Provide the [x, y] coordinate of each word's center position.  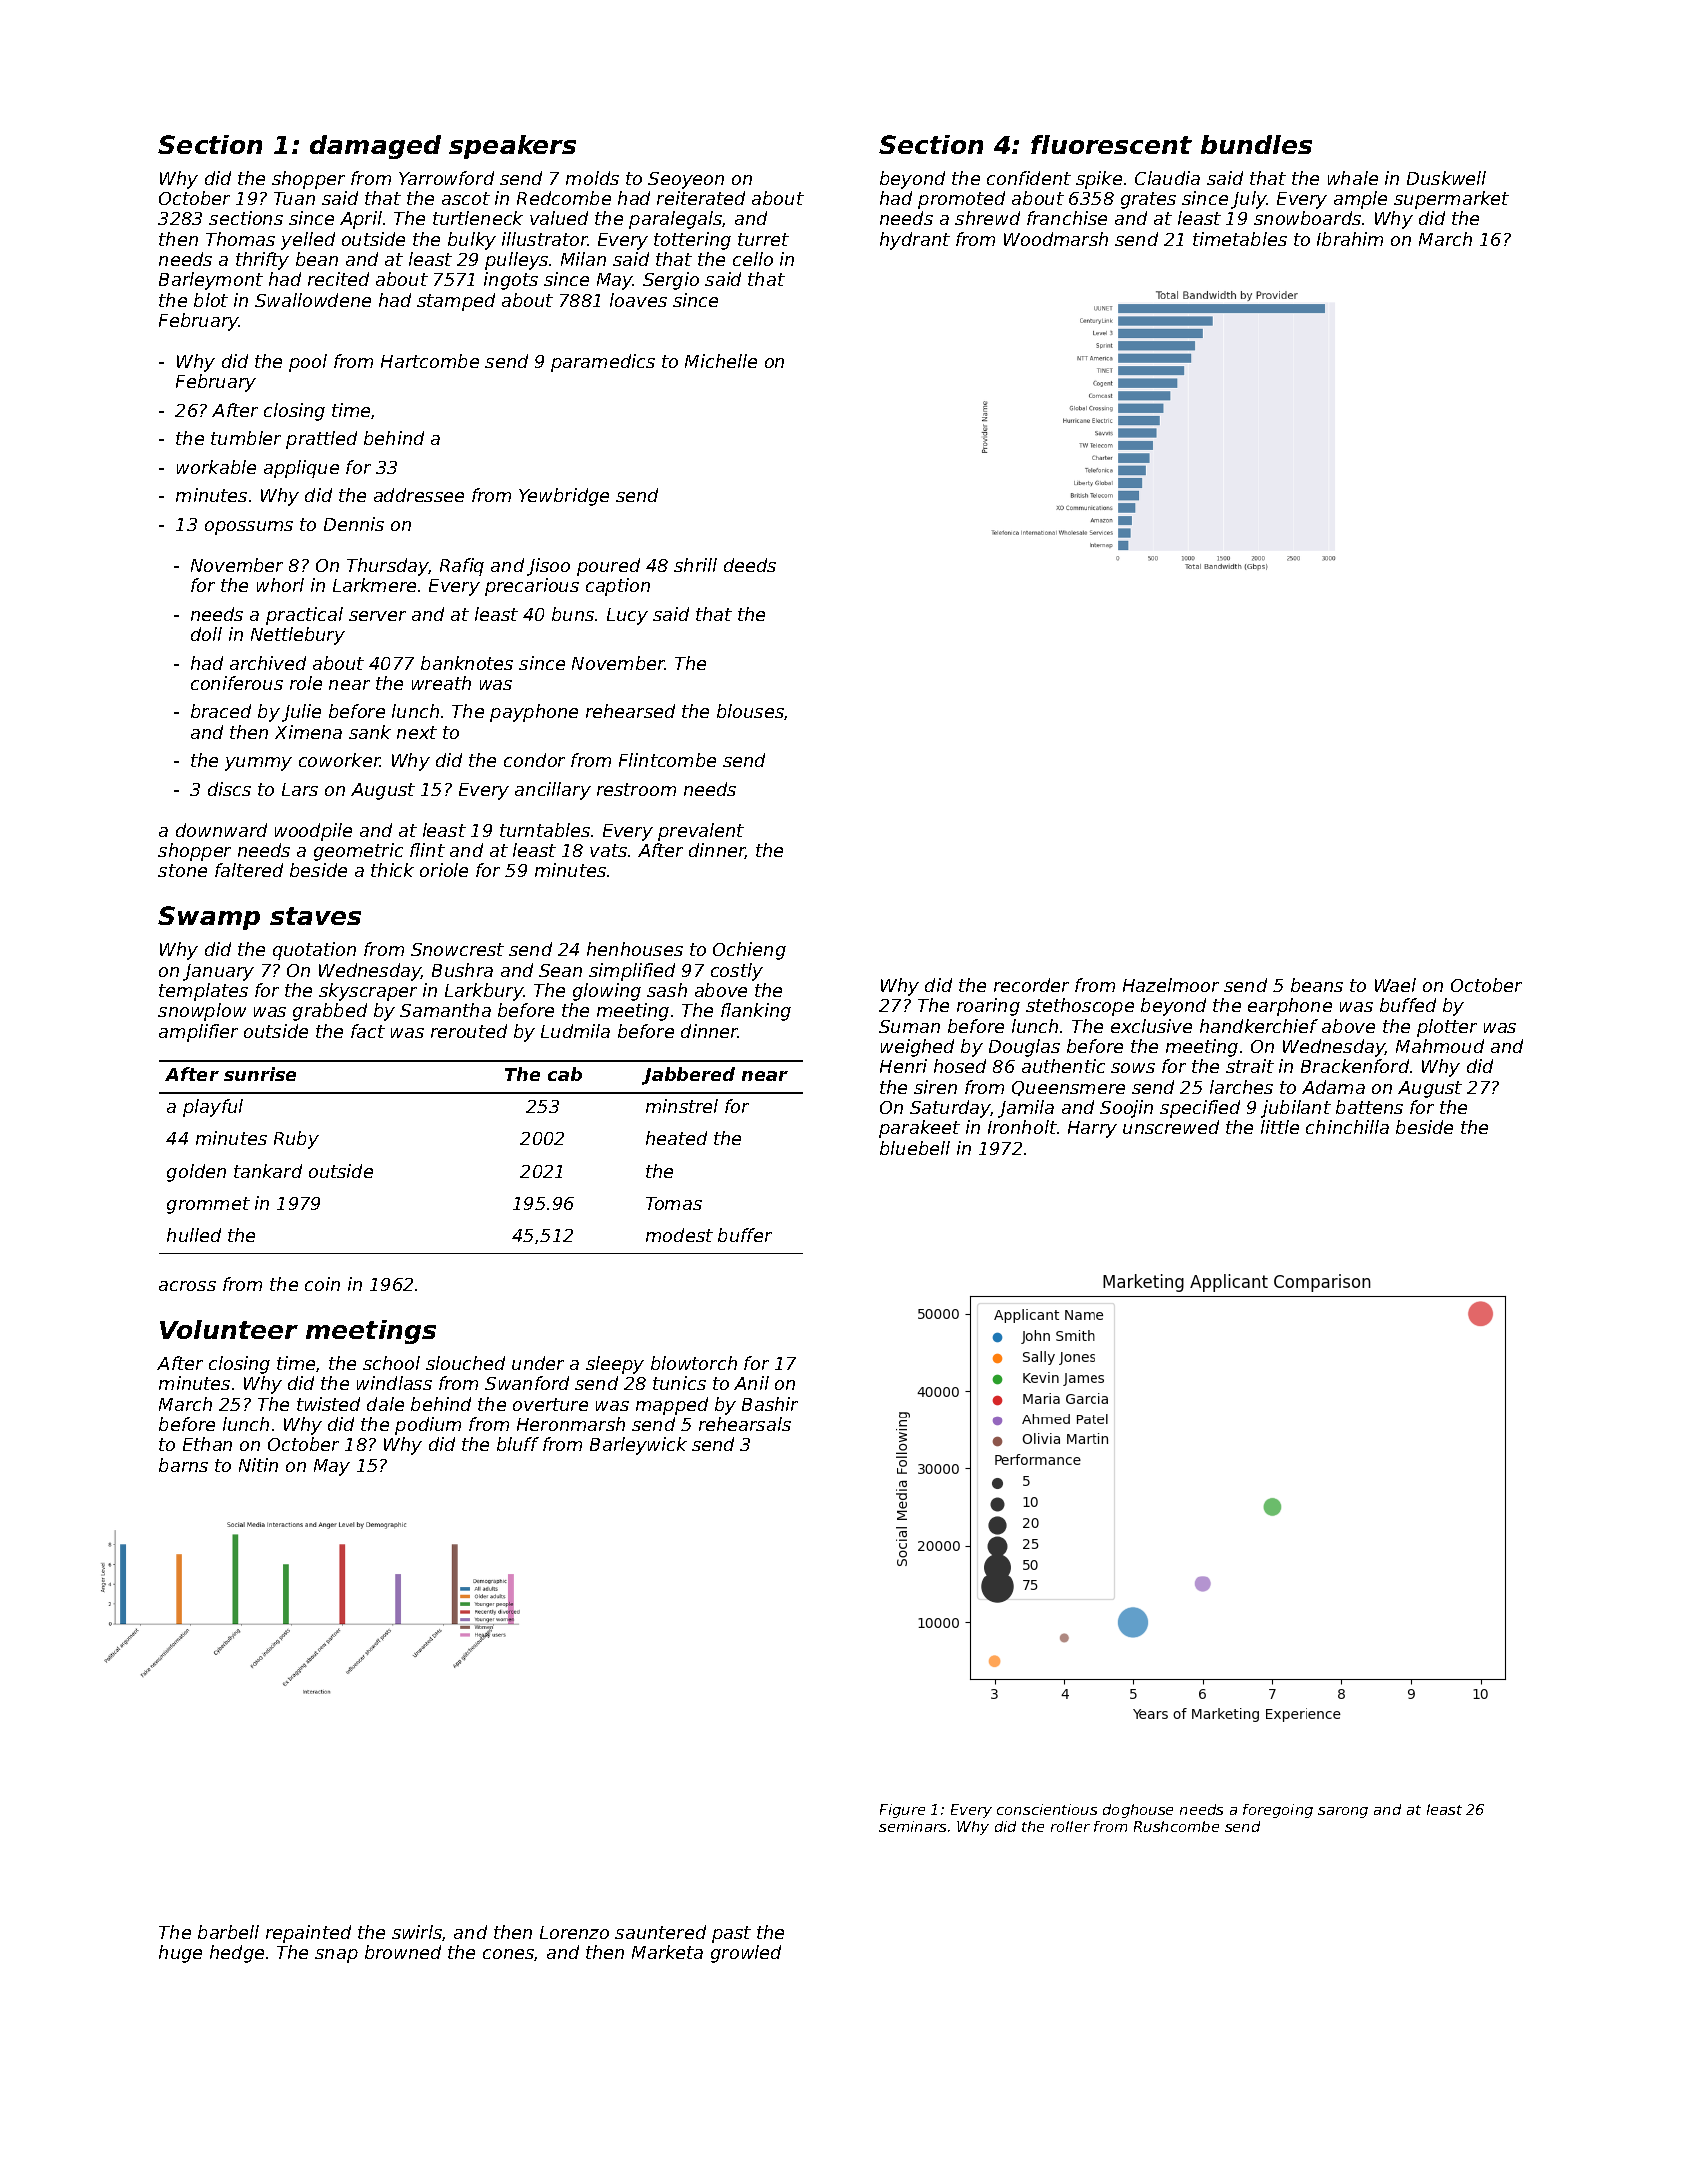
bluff [518, 1444]
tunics [679, 1383]
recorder [1031, 985]
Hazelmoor [1171, 985]
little [1280, 1127]
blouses [750, 711]
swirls [417, 1932]
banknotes [467, 663]
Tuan [294, 198]
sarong [1343, 1812]
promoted [961, 200]
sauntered [660, 1932]
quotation [314, 951]
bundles [1256, 144]
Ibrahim [1350, 239]
